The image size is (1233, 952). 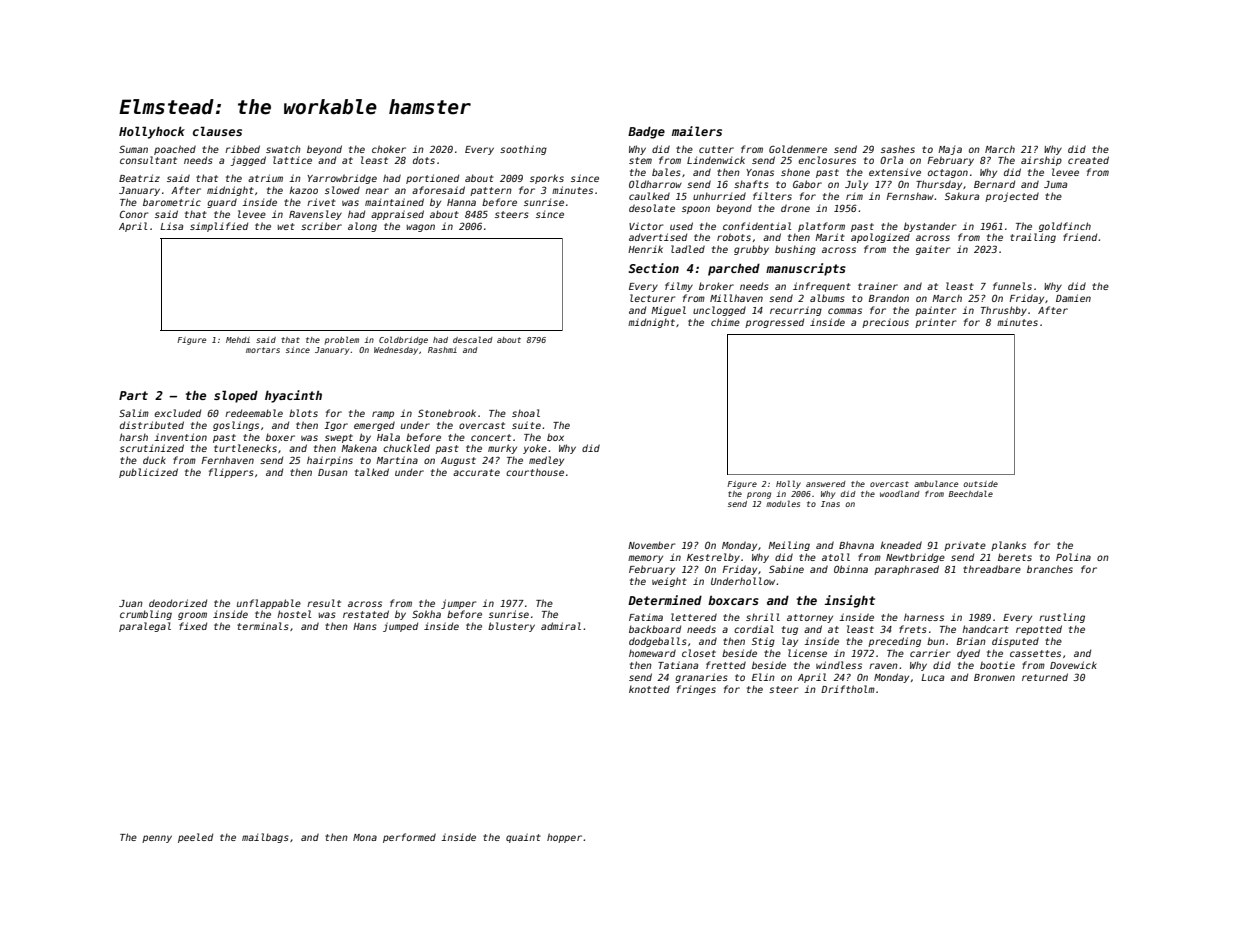 What do you see at coordinates (324, 603) in the screenshot?
I see `result` at bounding box center [324, 603].
